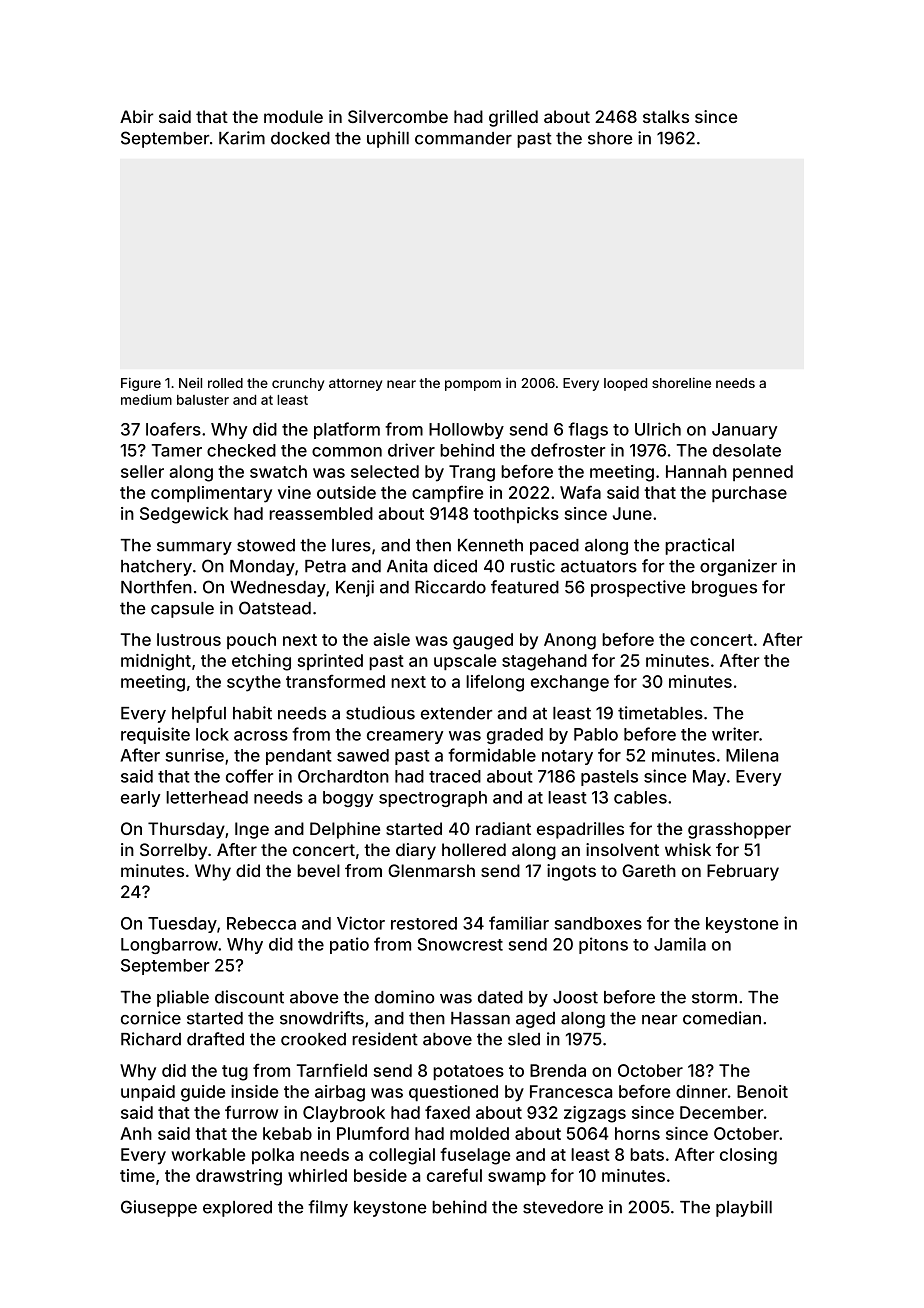 The image size is (924, 1308). I want to click on molded, so click(479, 1133).
